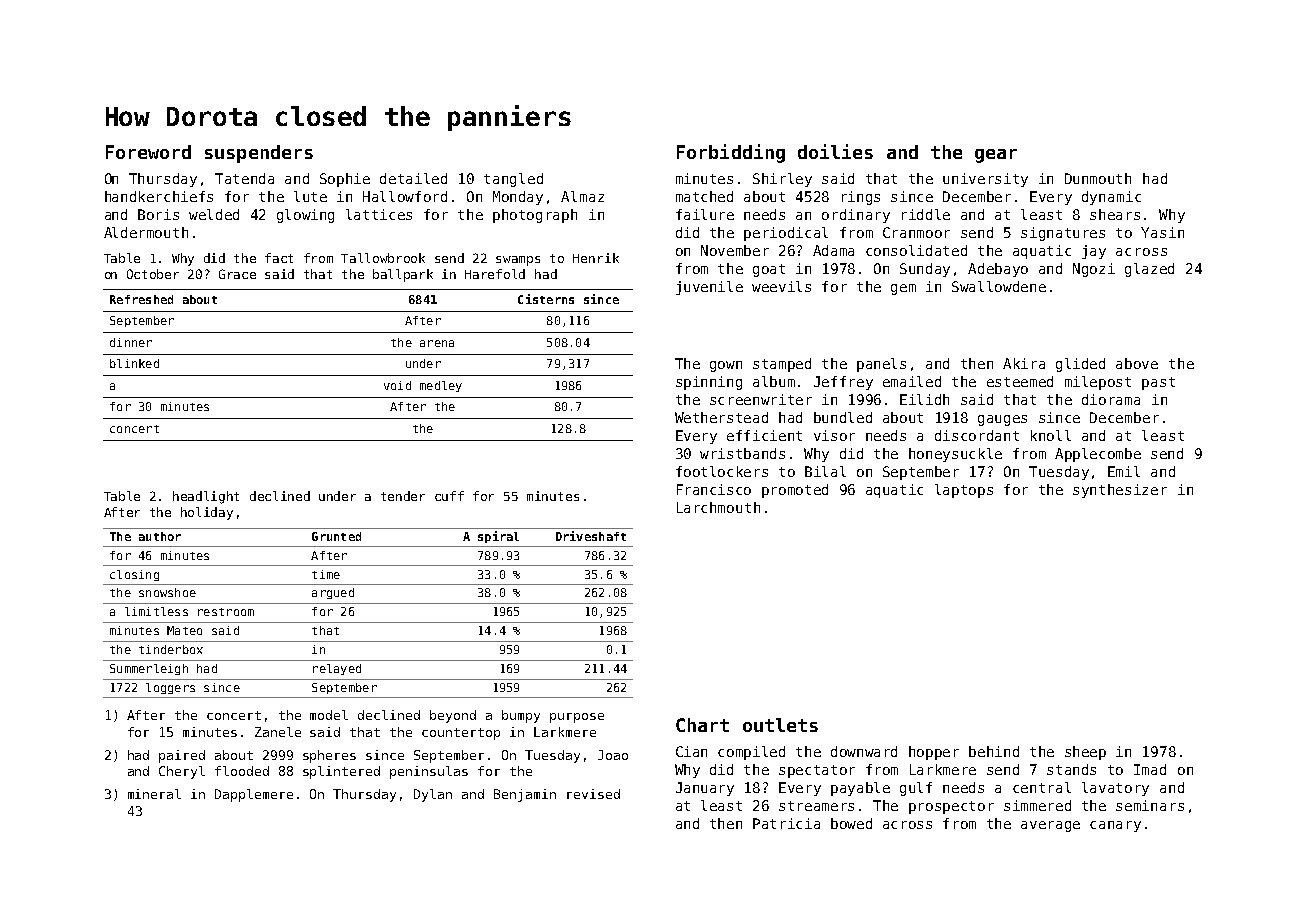 The image size is (1308, 924). Describe the element at coordinates (254, 795) in the image. I see `Dapplemere` at that location.
